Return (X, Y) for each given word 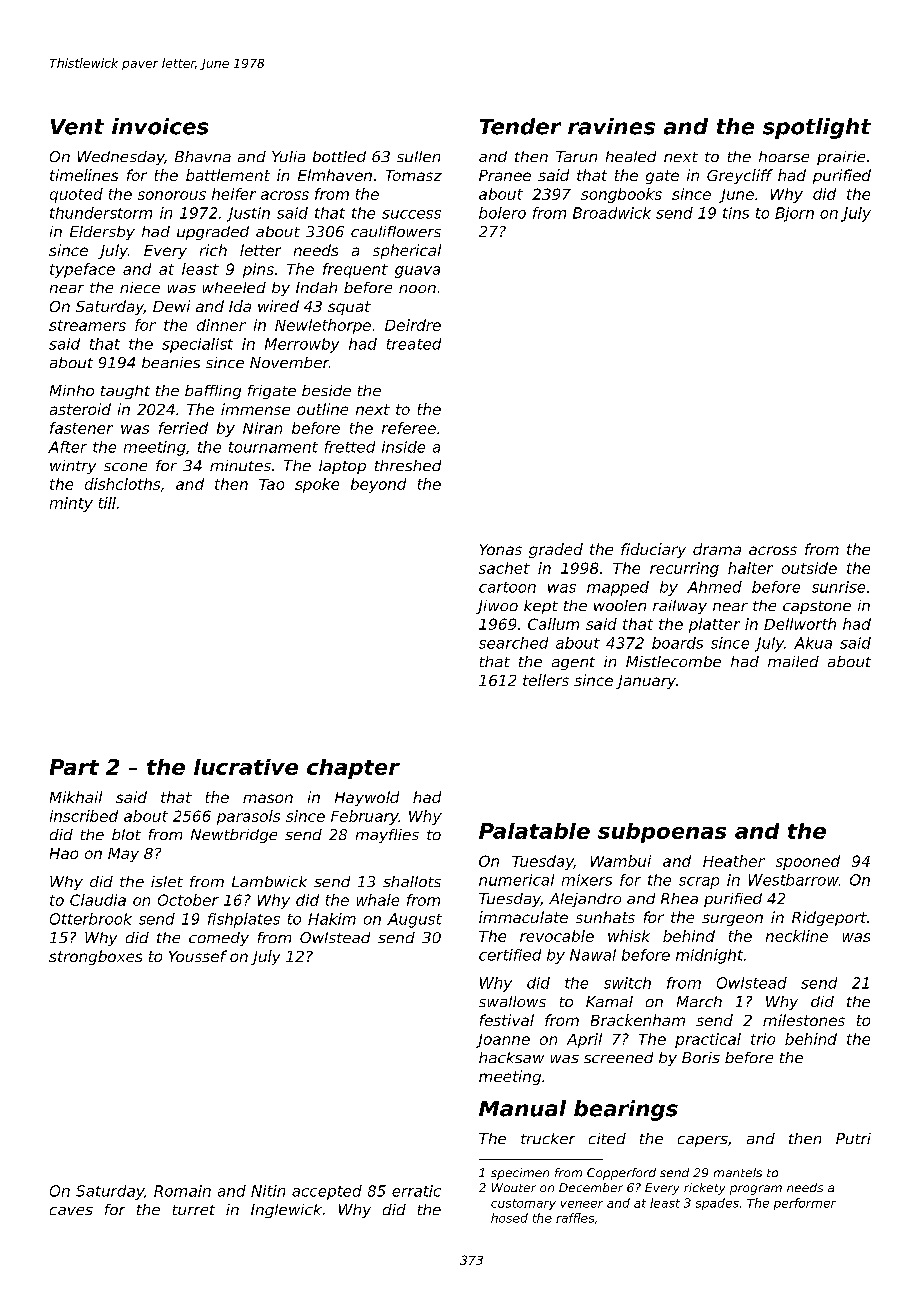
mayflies (387, 836)
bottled (339, 156)
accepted (327, 1192)
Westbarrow (794, 880)
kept (541, 607)
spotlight (817, 128)
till (107, 503)
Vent (77, 127)
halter (750, 568)
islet (167, 881)
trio (763, 1039)
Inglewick (286, 1211)
